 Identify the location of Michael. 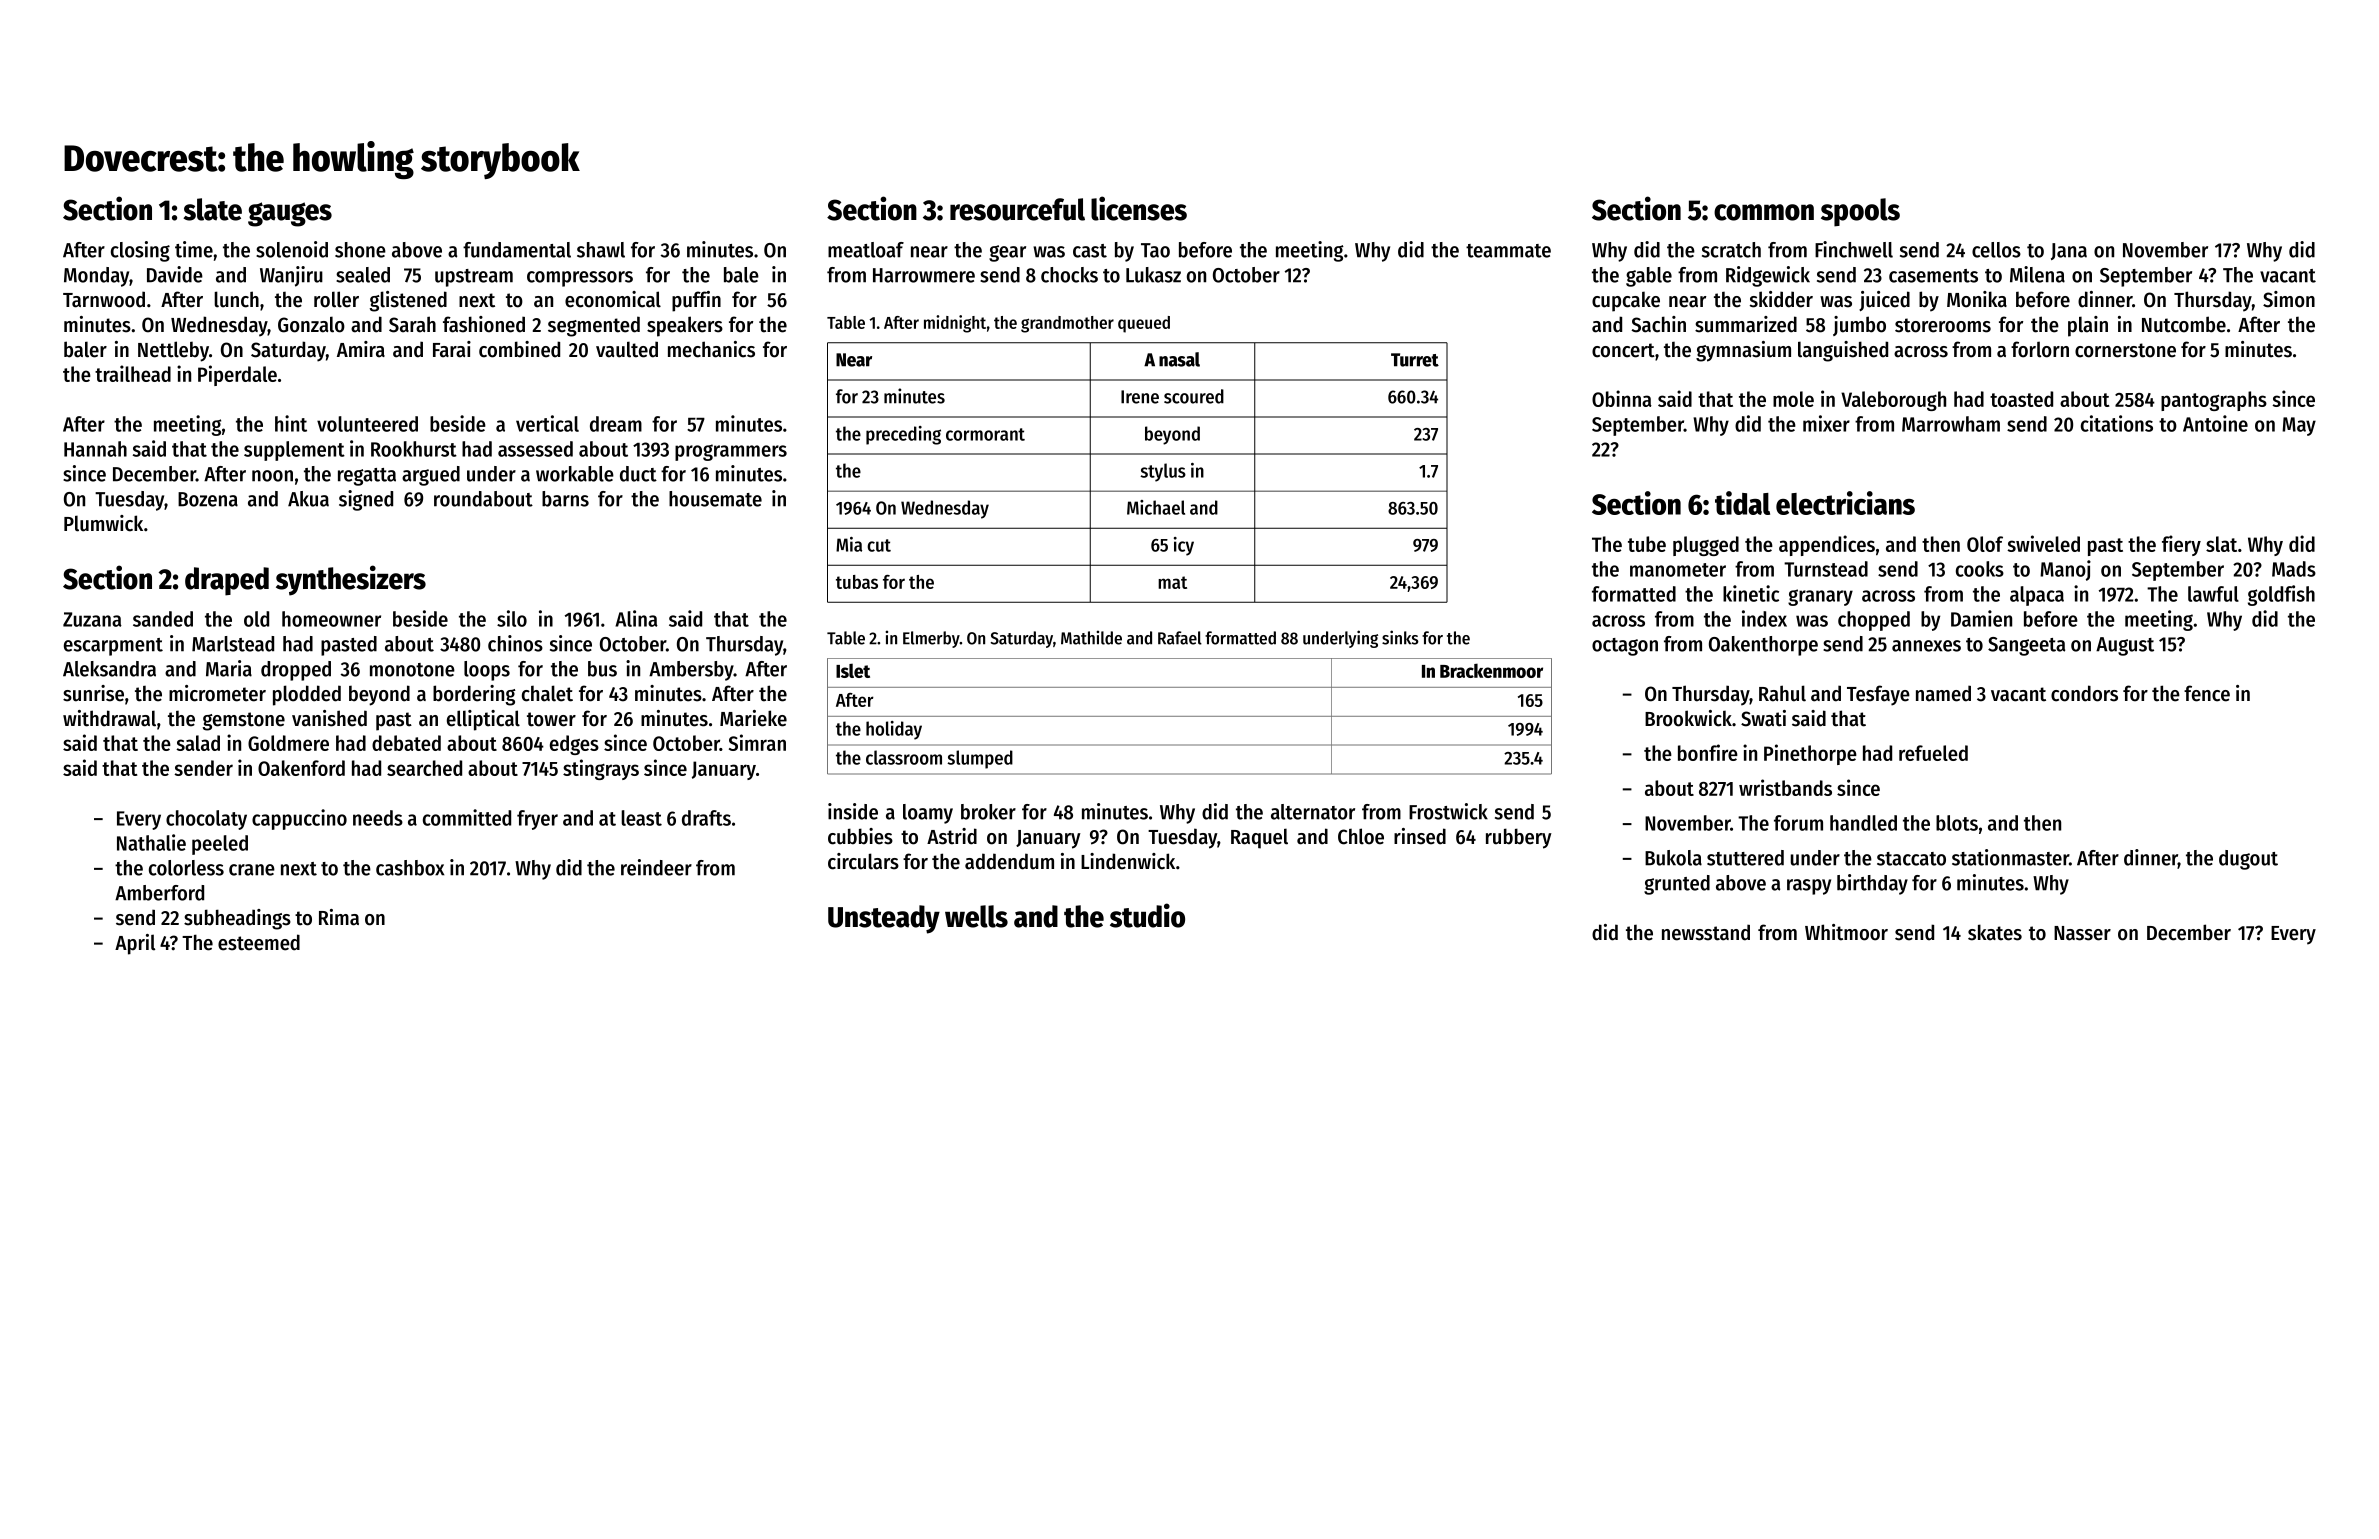
(1156, 507).
